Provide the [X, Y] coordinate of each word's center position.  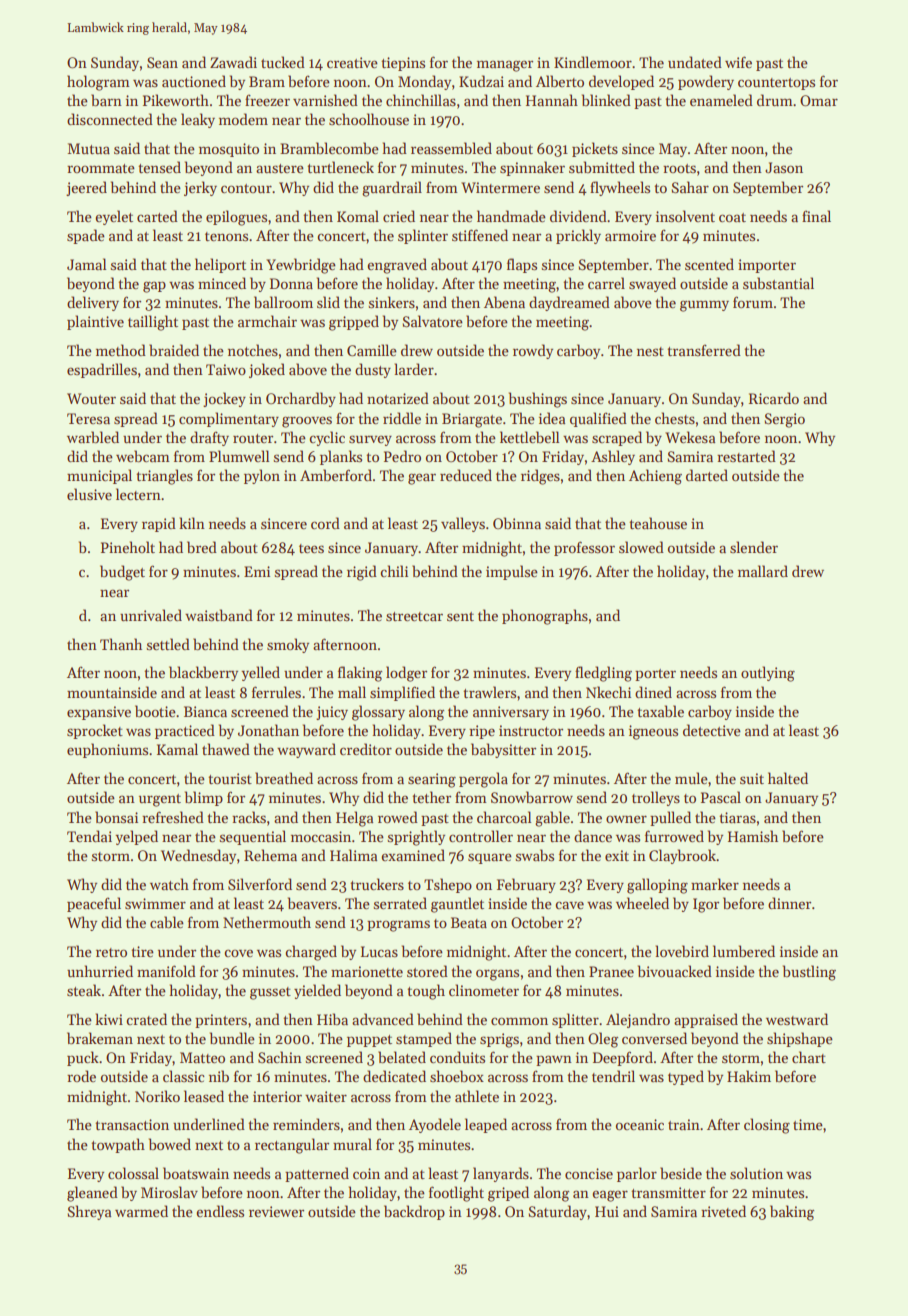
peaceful [94, 904]
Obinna [517, 523]
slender [754, 547]
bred [202, 547]
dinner [789, 903]
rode [81, 1076]
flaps [522, 265]
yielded [317, 991]
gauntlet [457, 905]
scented [709, 264]
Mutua [88, 148]
